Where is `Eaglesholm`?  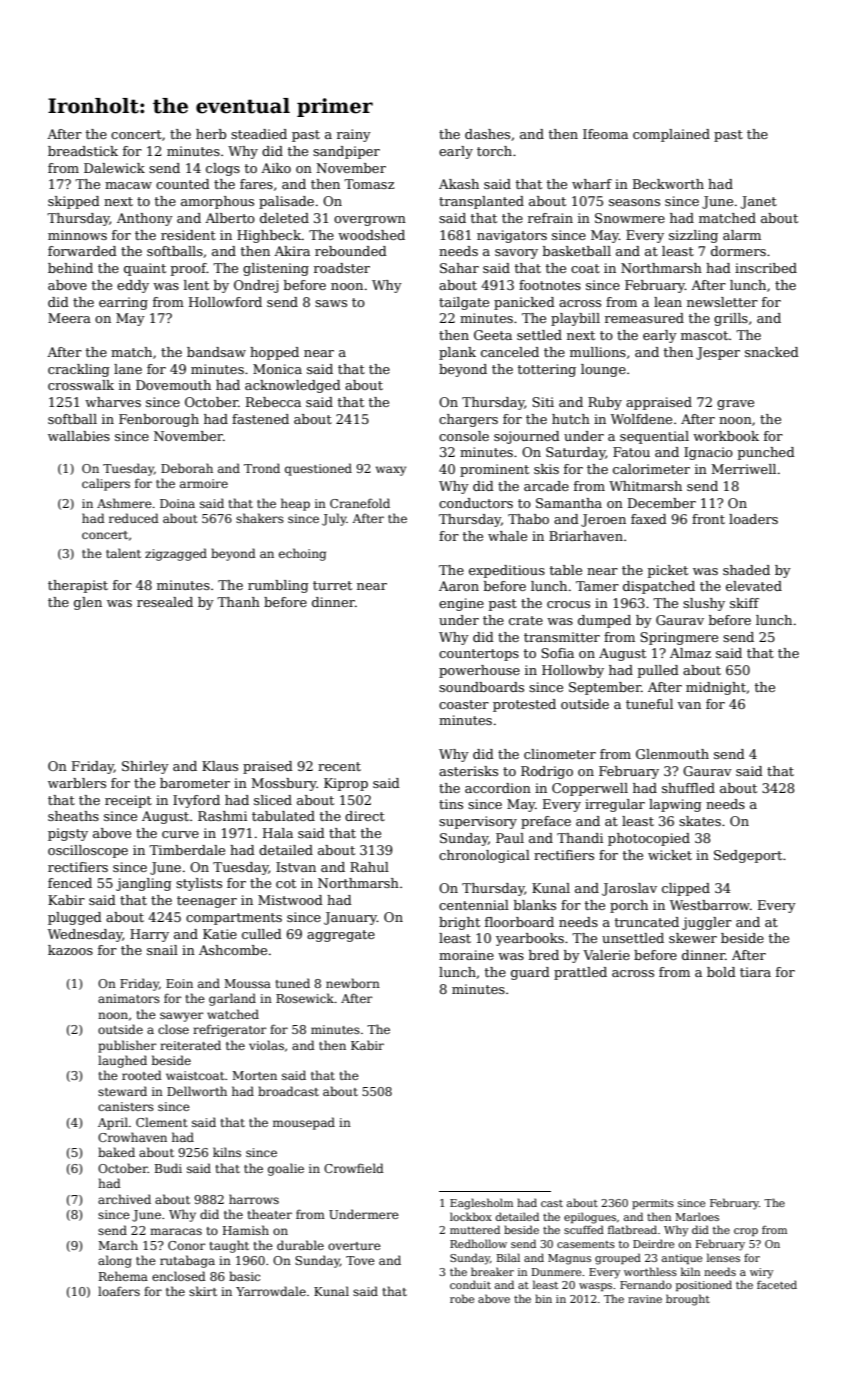
Eaglesholm is located at coordinates (481, 1204).
